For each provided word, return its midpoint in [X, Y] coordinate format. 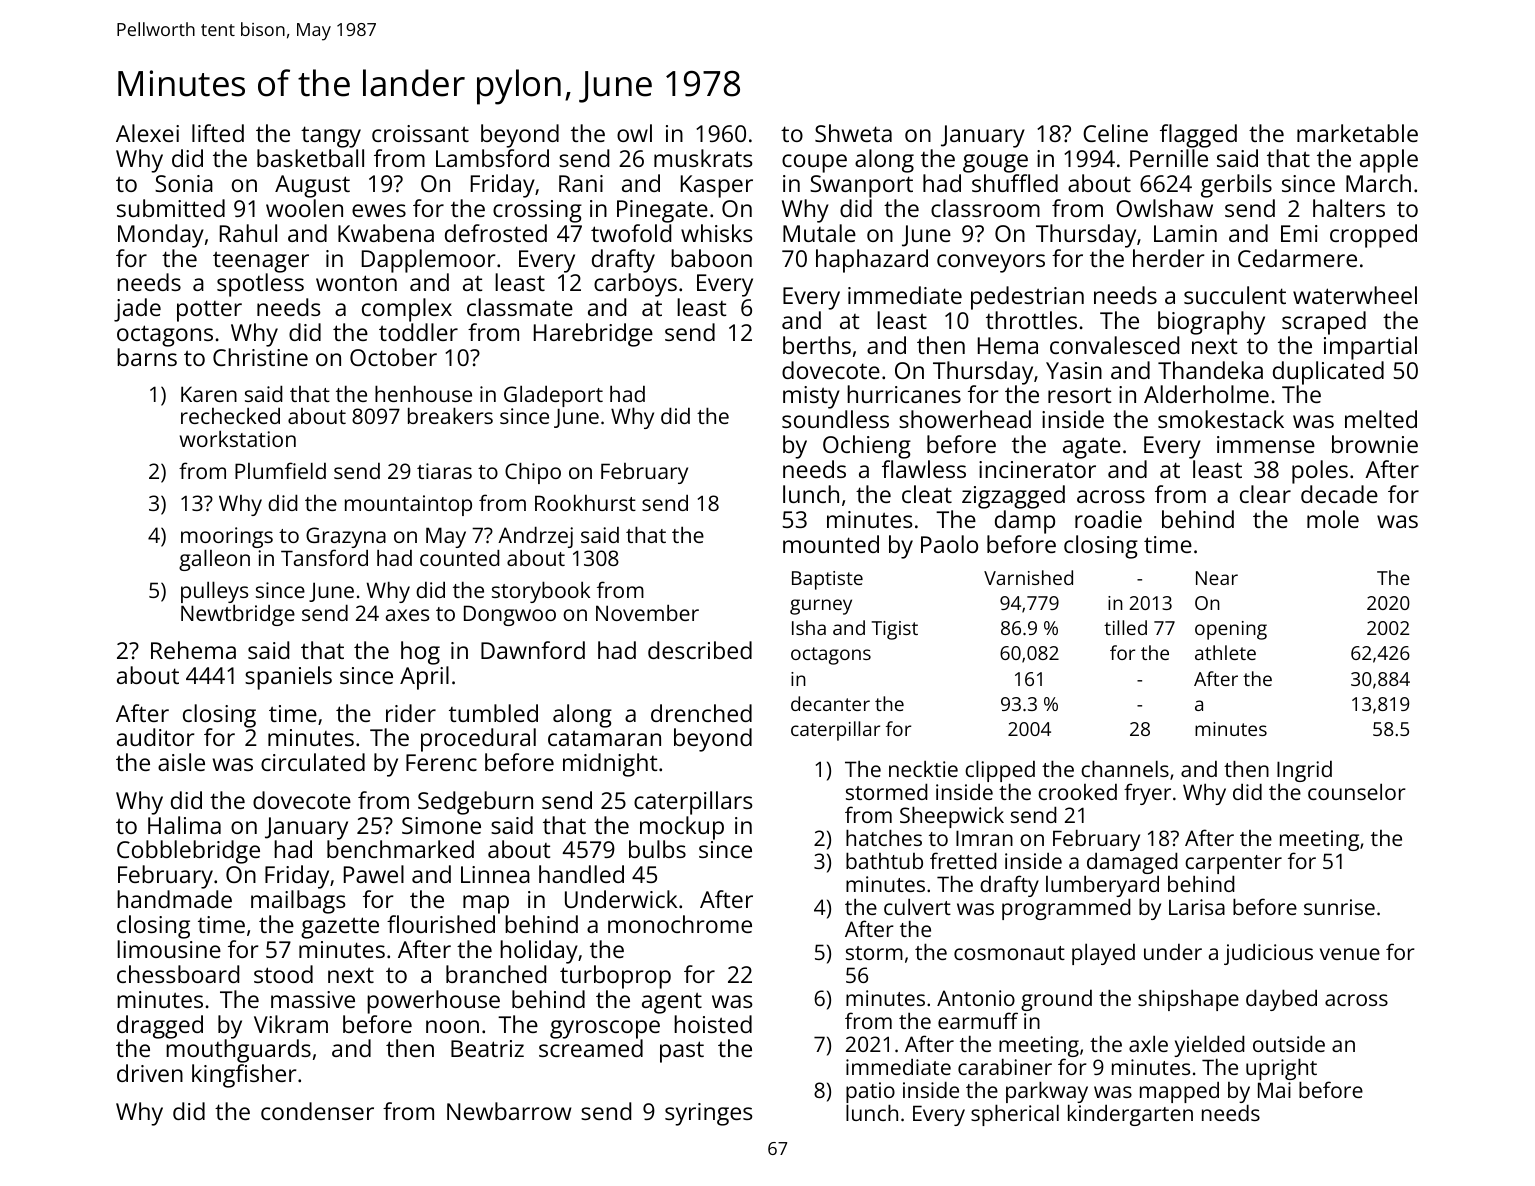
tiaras [444, 471]
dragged [160, 1027]
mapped [1179, 1092]
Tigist [894, 630]
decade [1339, 494]
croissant [420, 133]
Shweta [853, 133]
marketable [1357, 133]
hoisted [713, 1024]
